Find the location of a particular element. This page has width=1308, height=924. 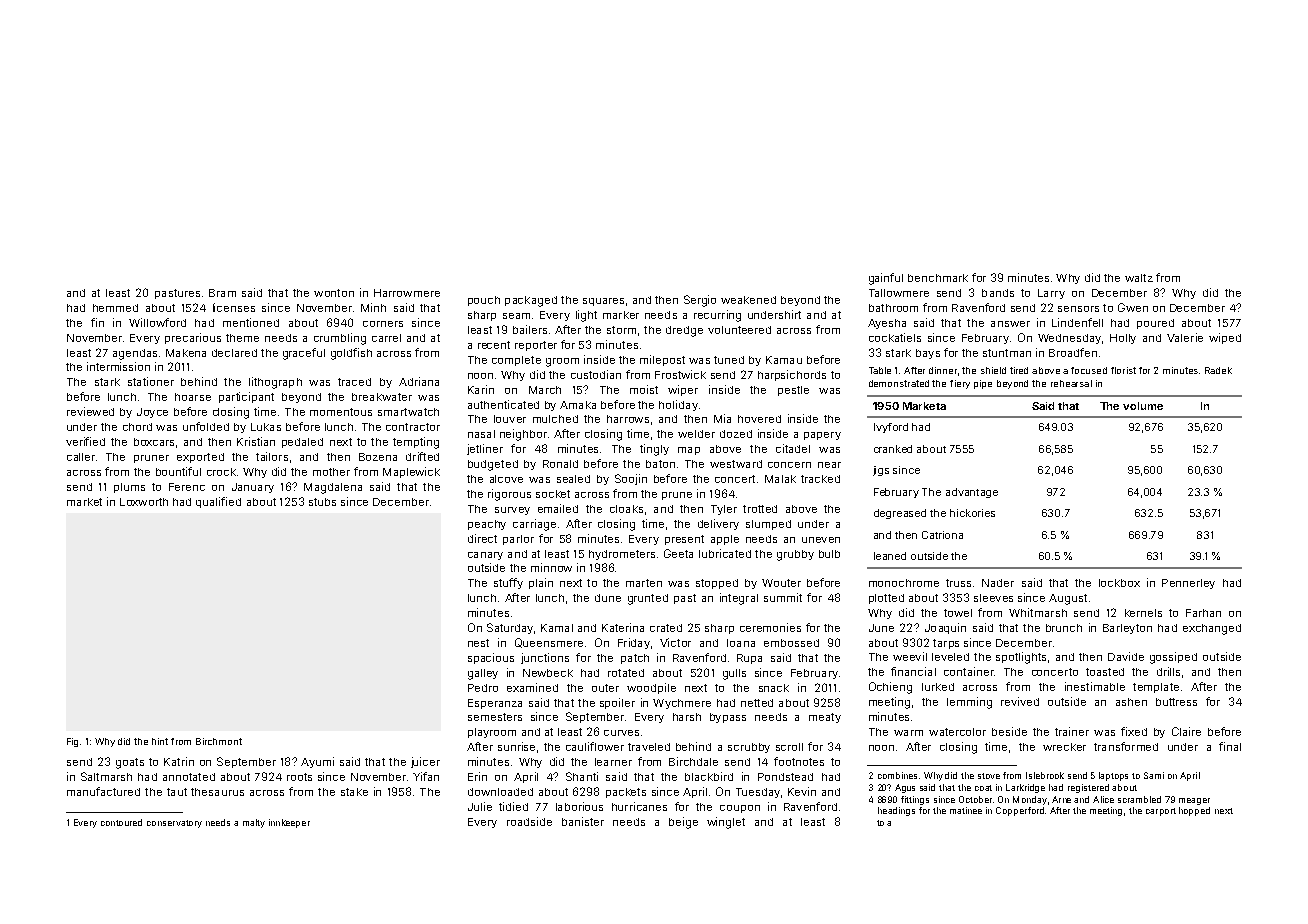

plain is located at coordinates (541, 583).
